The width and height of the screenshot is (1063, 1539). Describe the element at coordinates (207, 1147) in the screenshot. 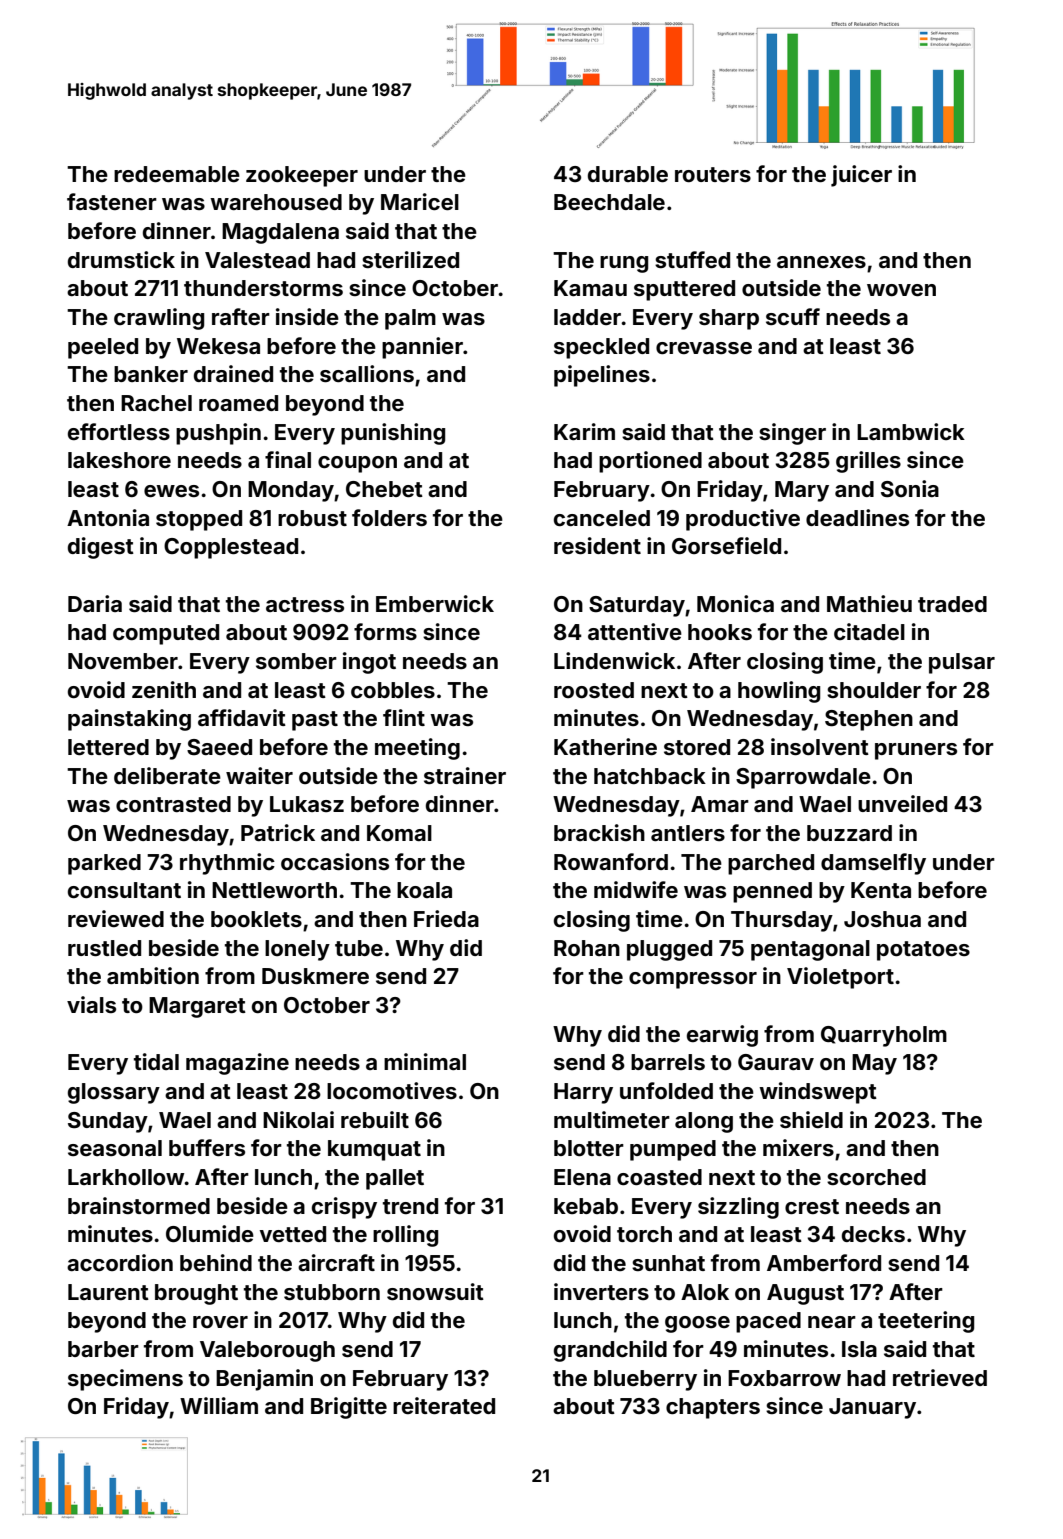

I see `buffers` at that location.
